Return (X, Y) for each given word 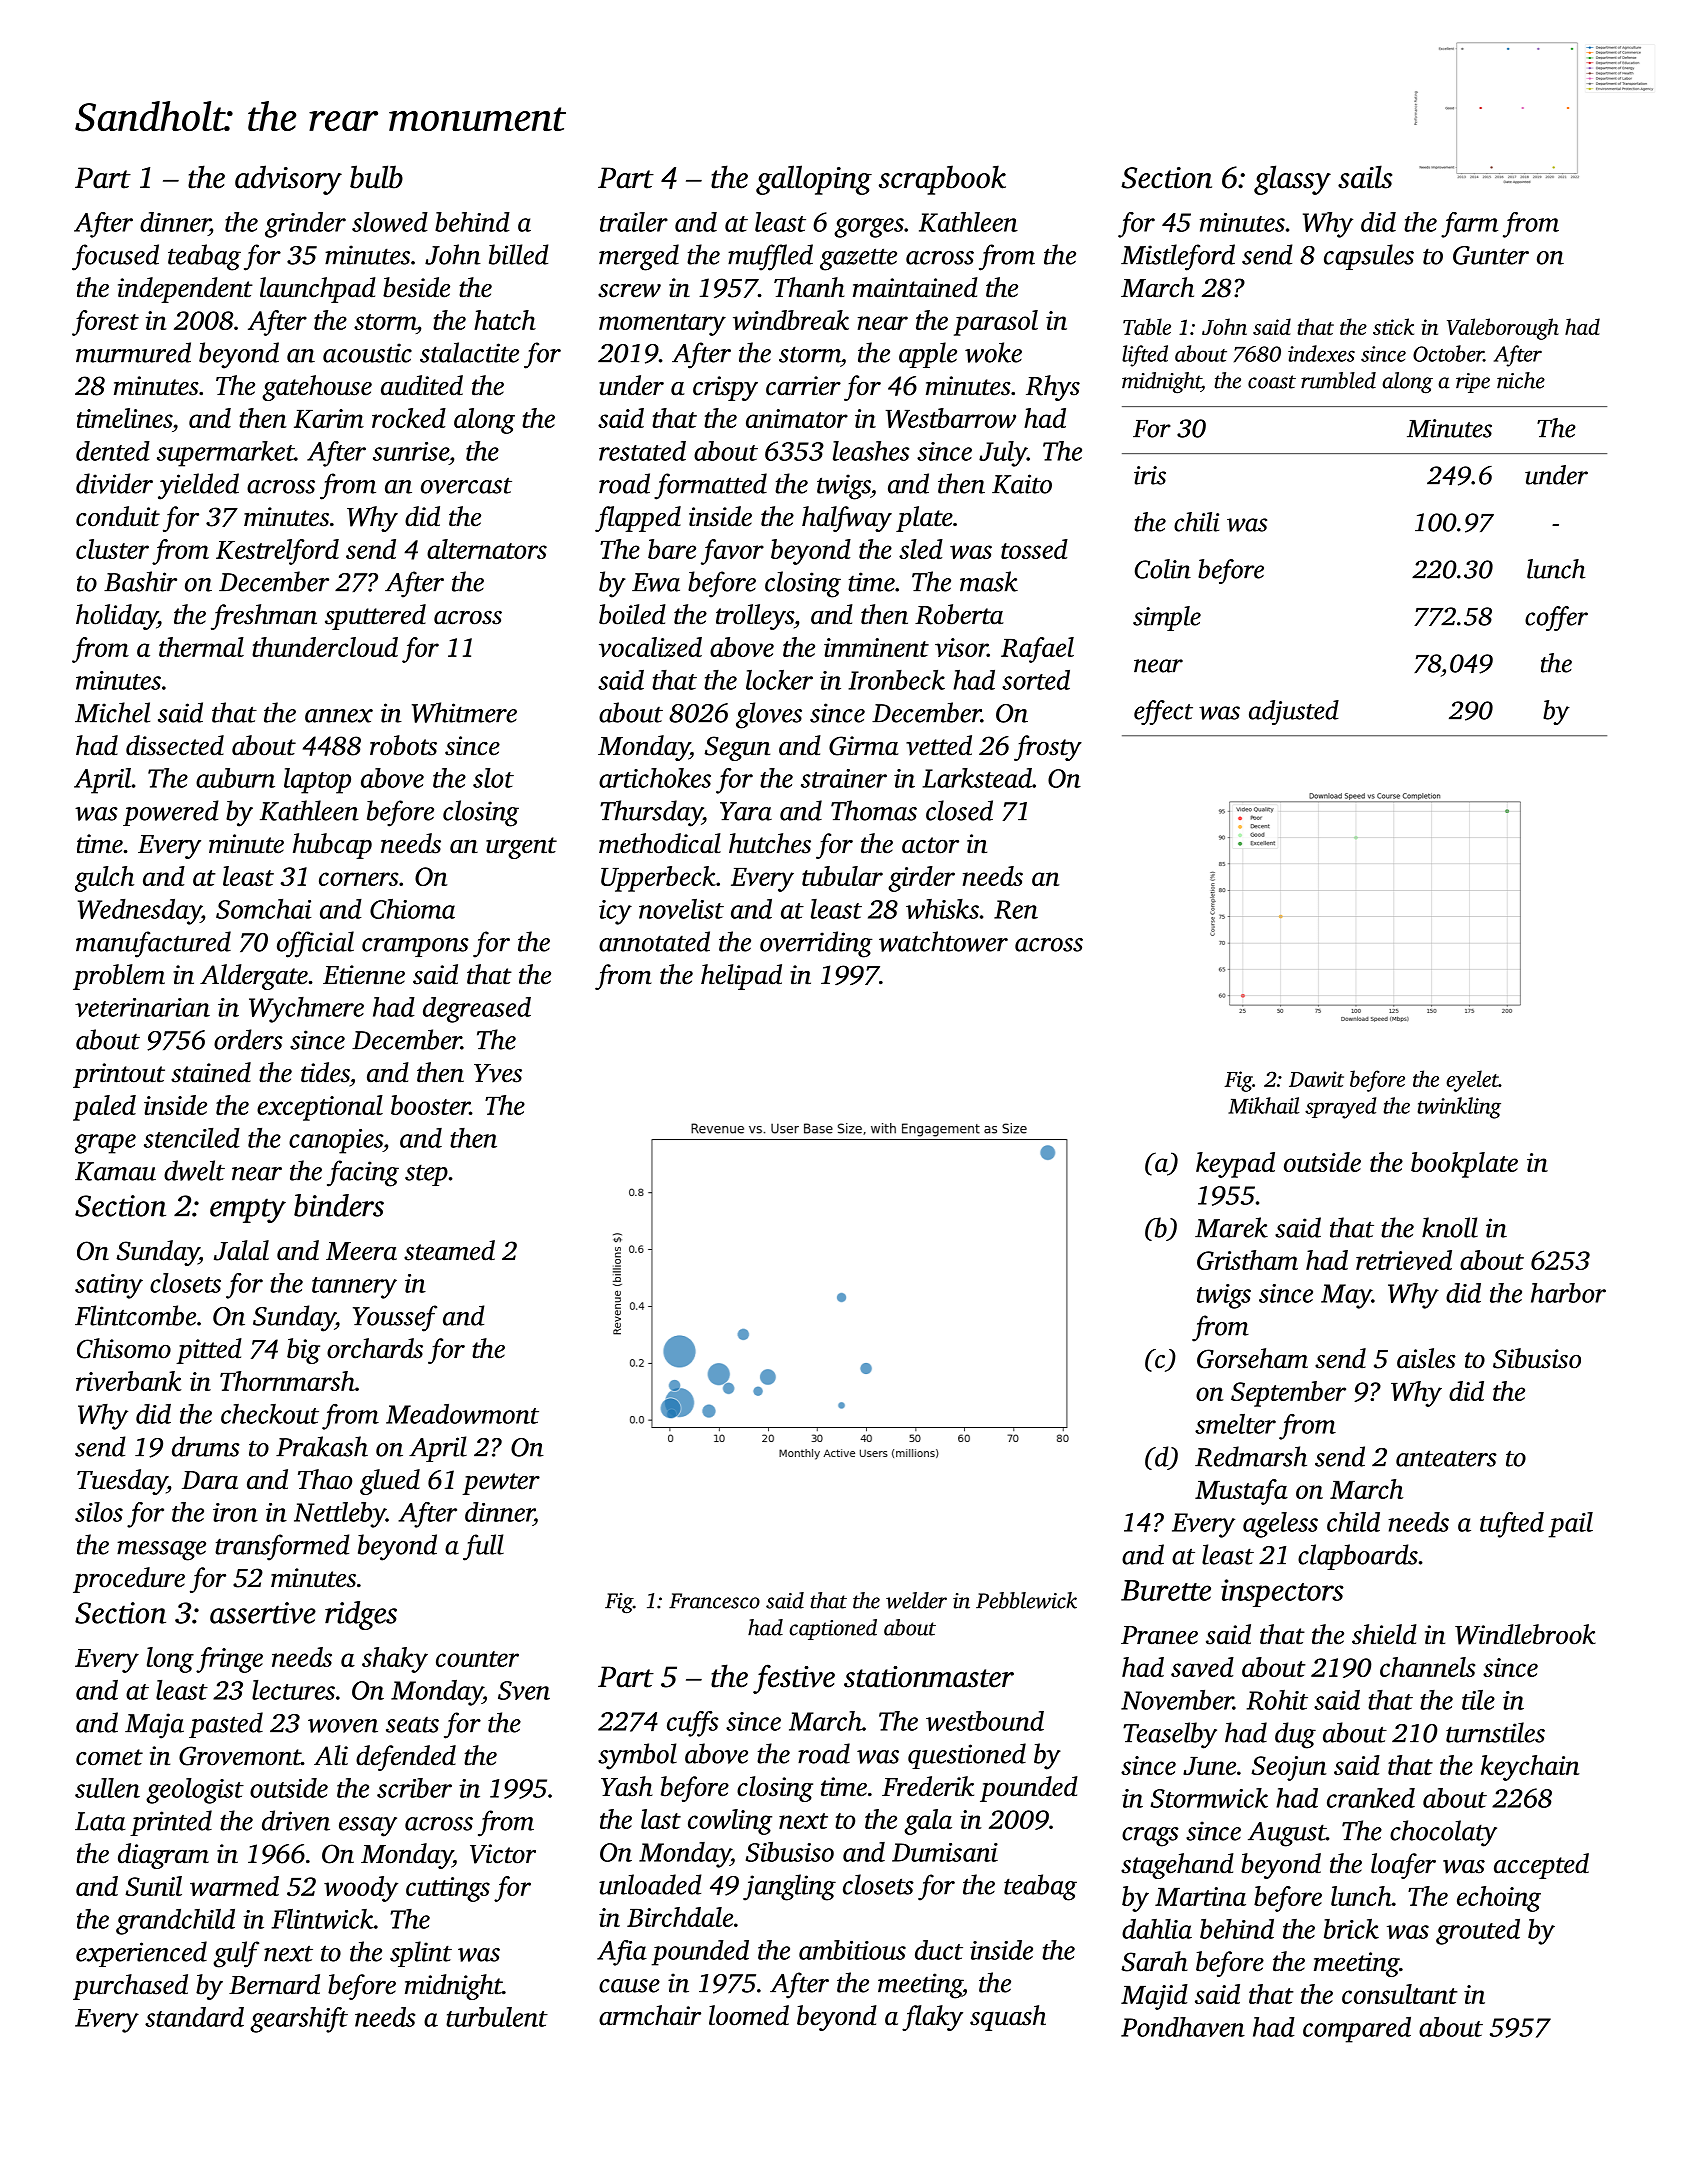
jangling (789, 1887)
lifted (1145, 356)
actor (930, 845)
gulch (104, 879)
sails (1365, 177)
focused (115, 257)
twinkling (1459, 1108)
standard (194, 2017)
